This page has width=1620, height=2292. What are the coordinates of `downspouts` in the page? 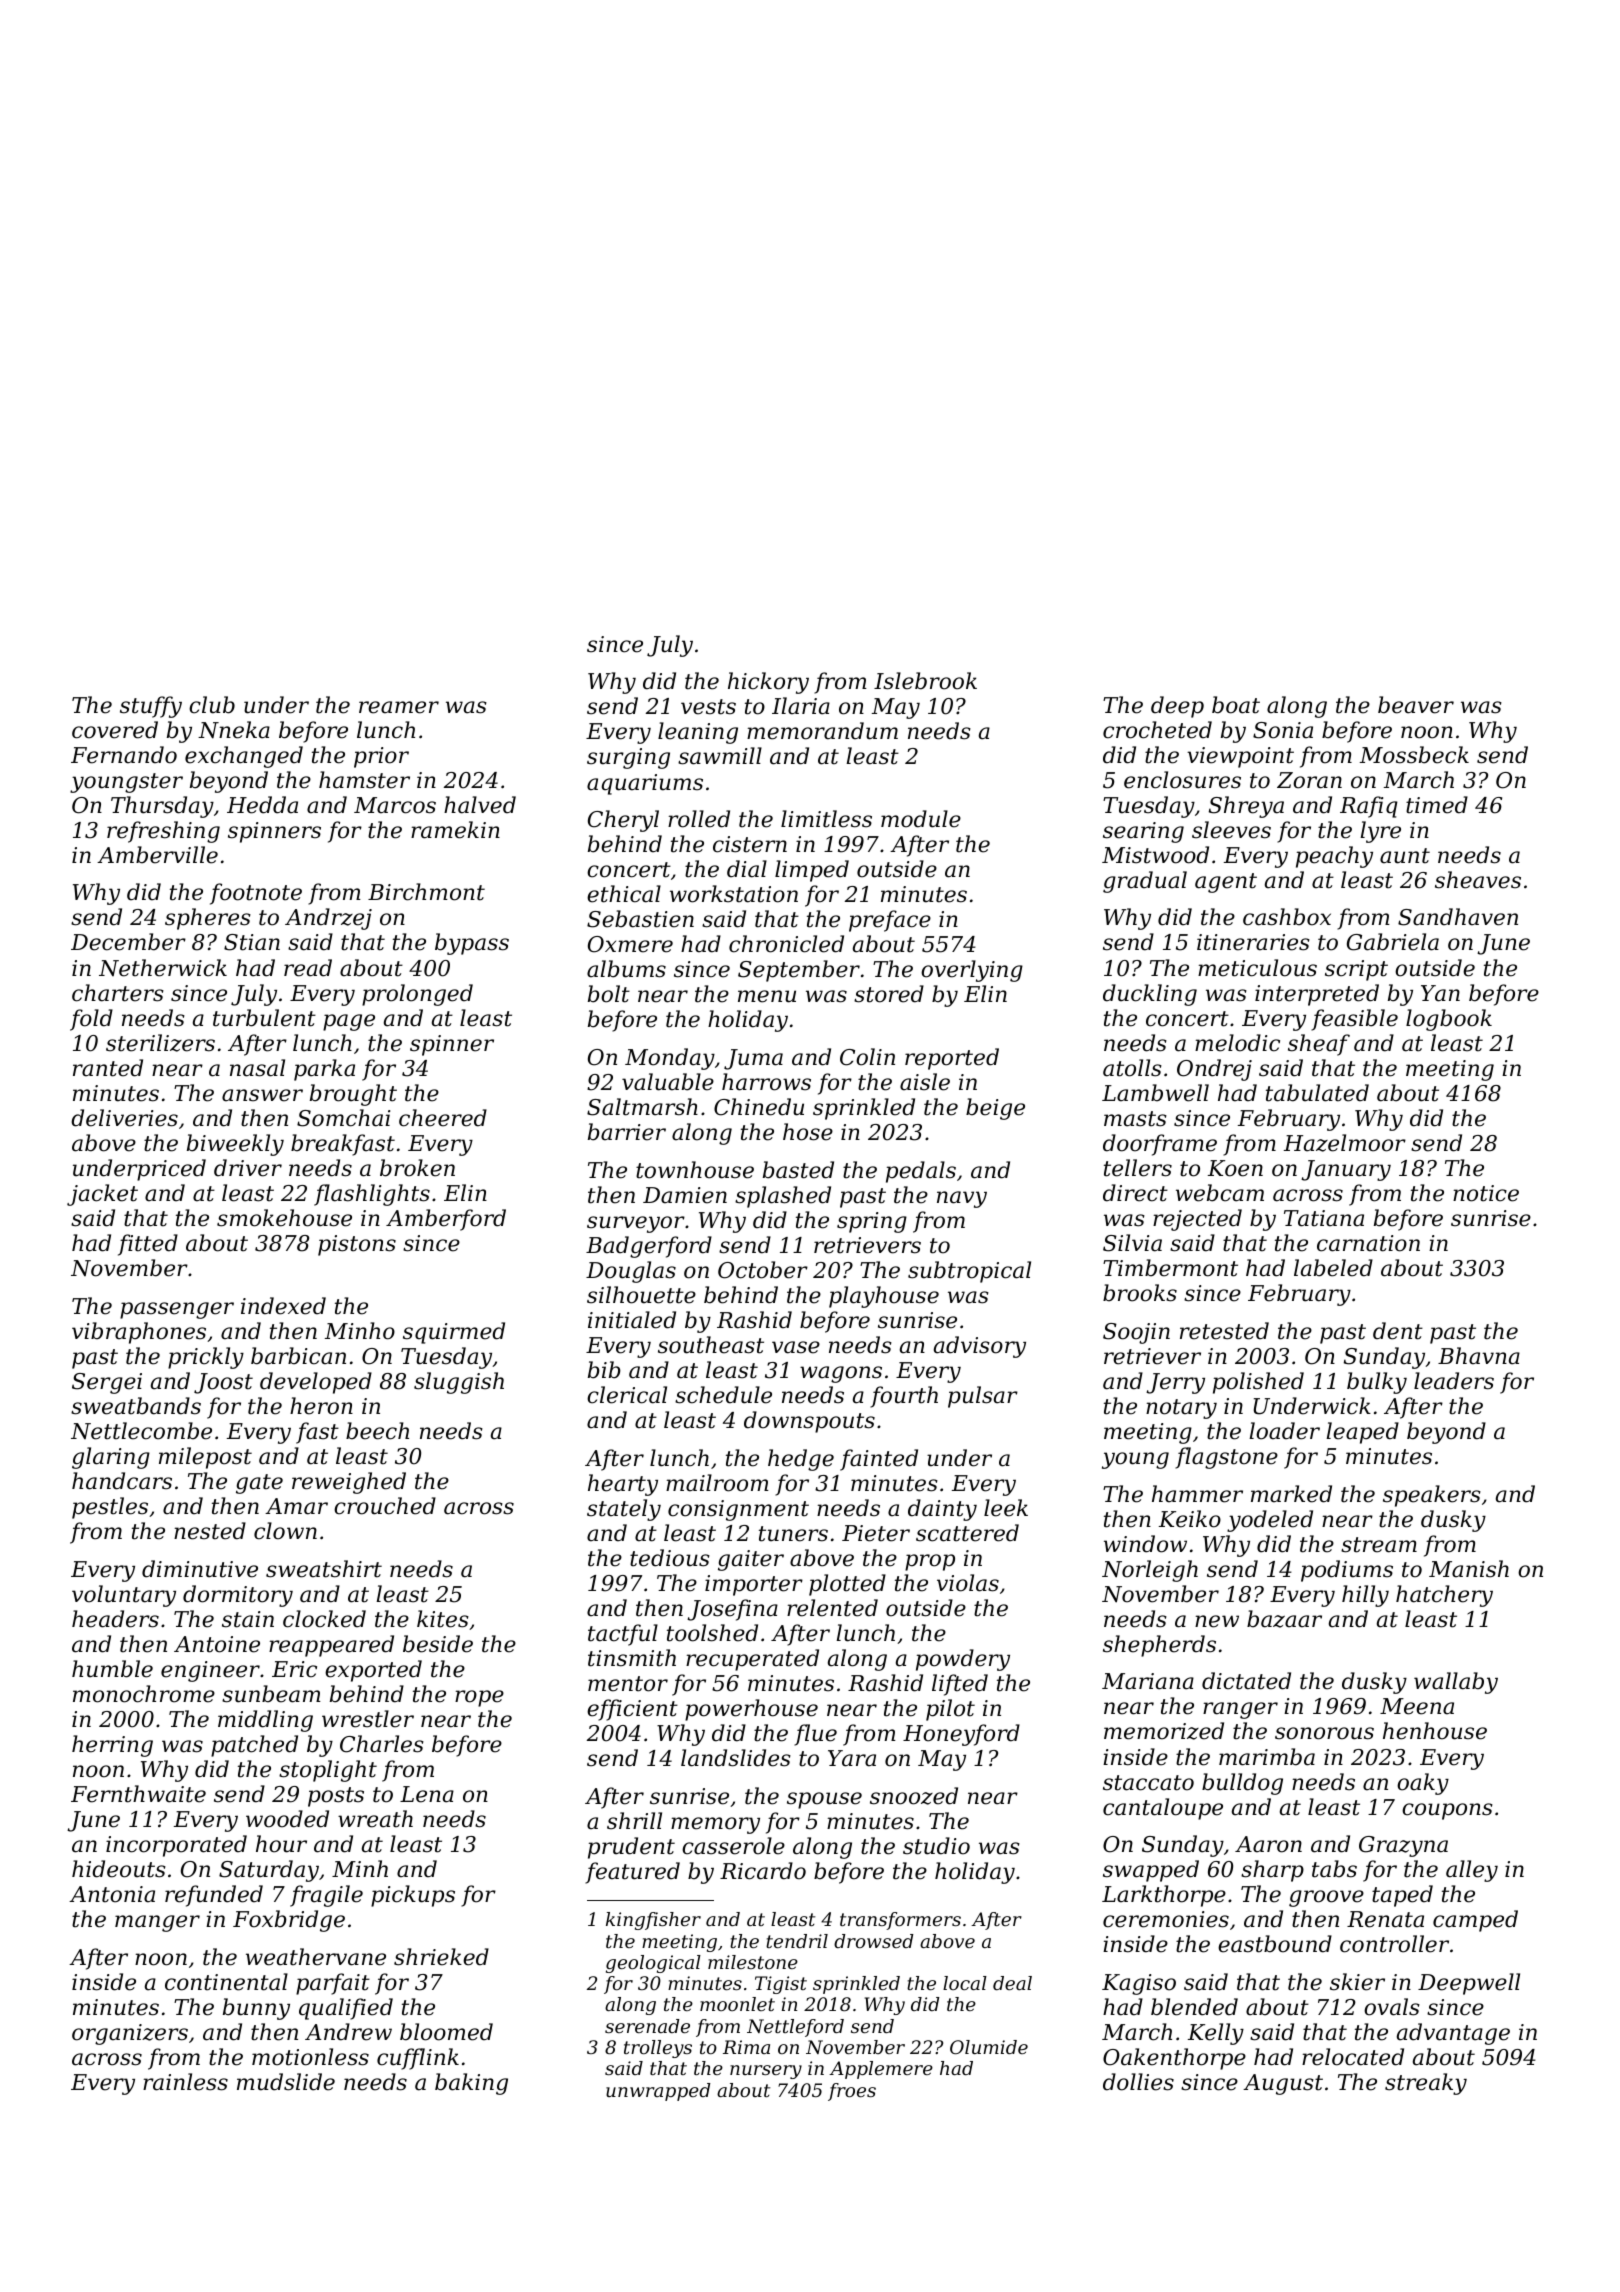 It's located at (809, 1422).
